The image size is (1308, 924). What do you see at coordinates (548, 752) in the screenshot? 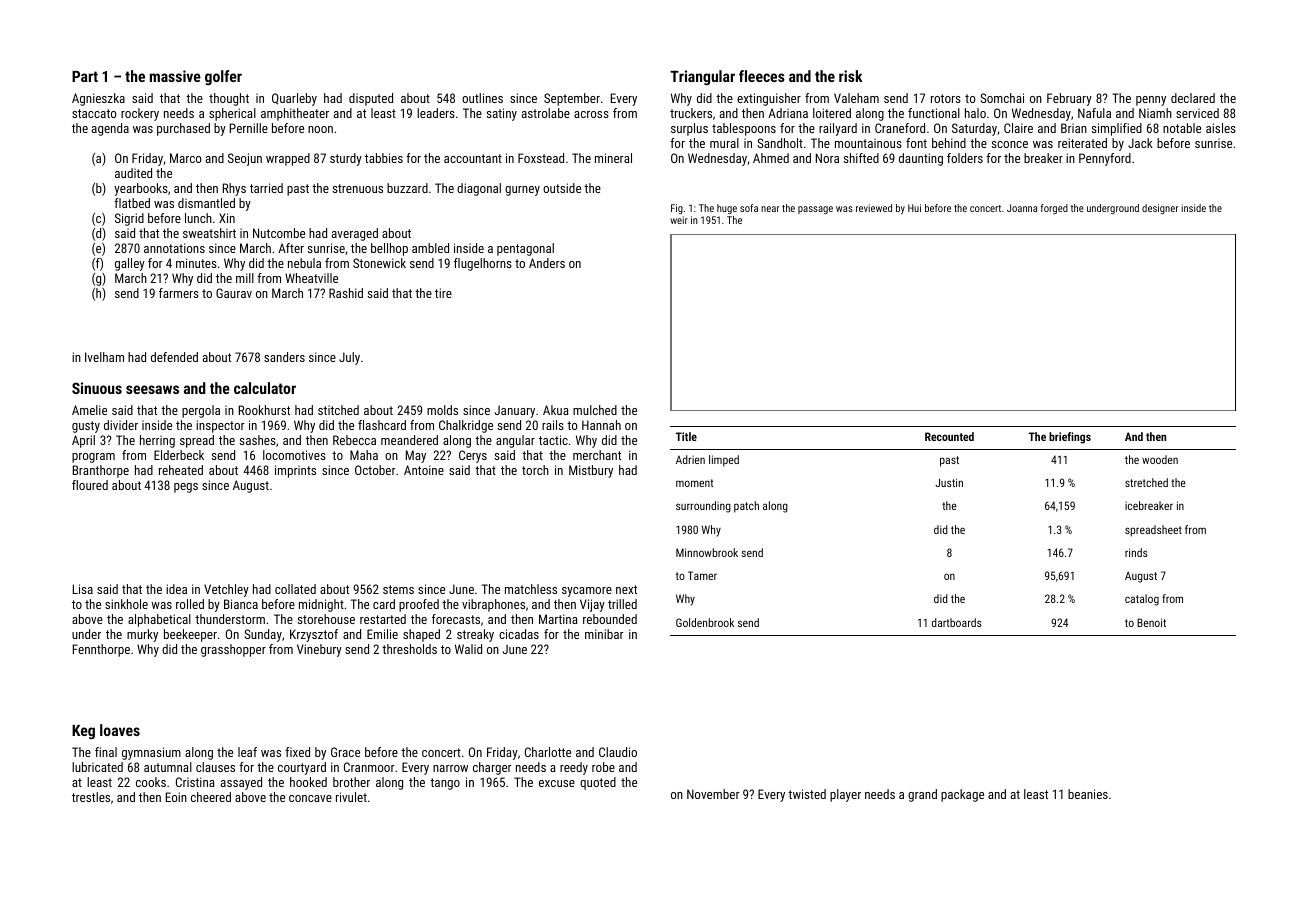
I see `Charlotte` at bounding box center [548, 752].
